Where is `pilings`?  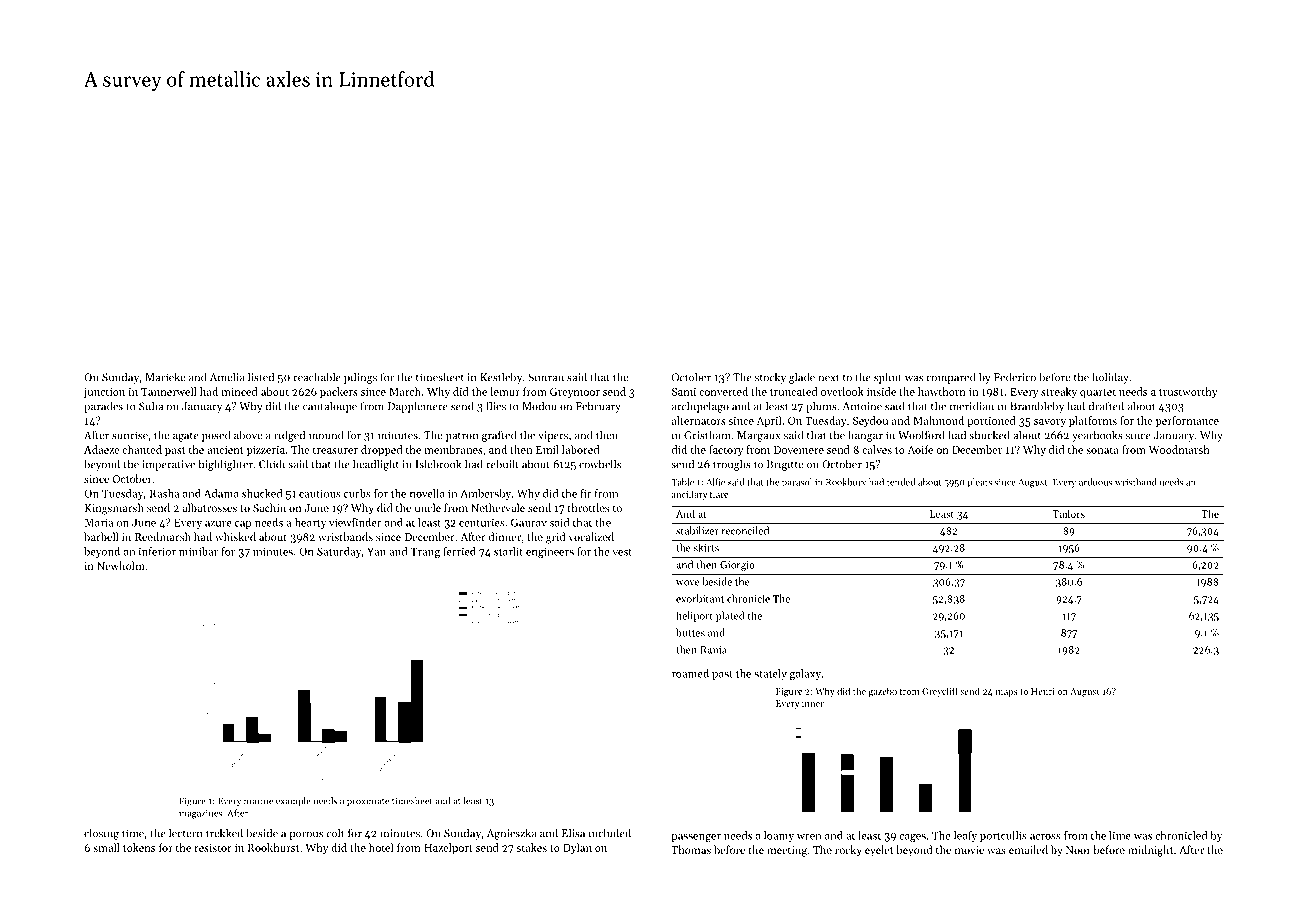
pilings is located at coordinates (360, 378).
